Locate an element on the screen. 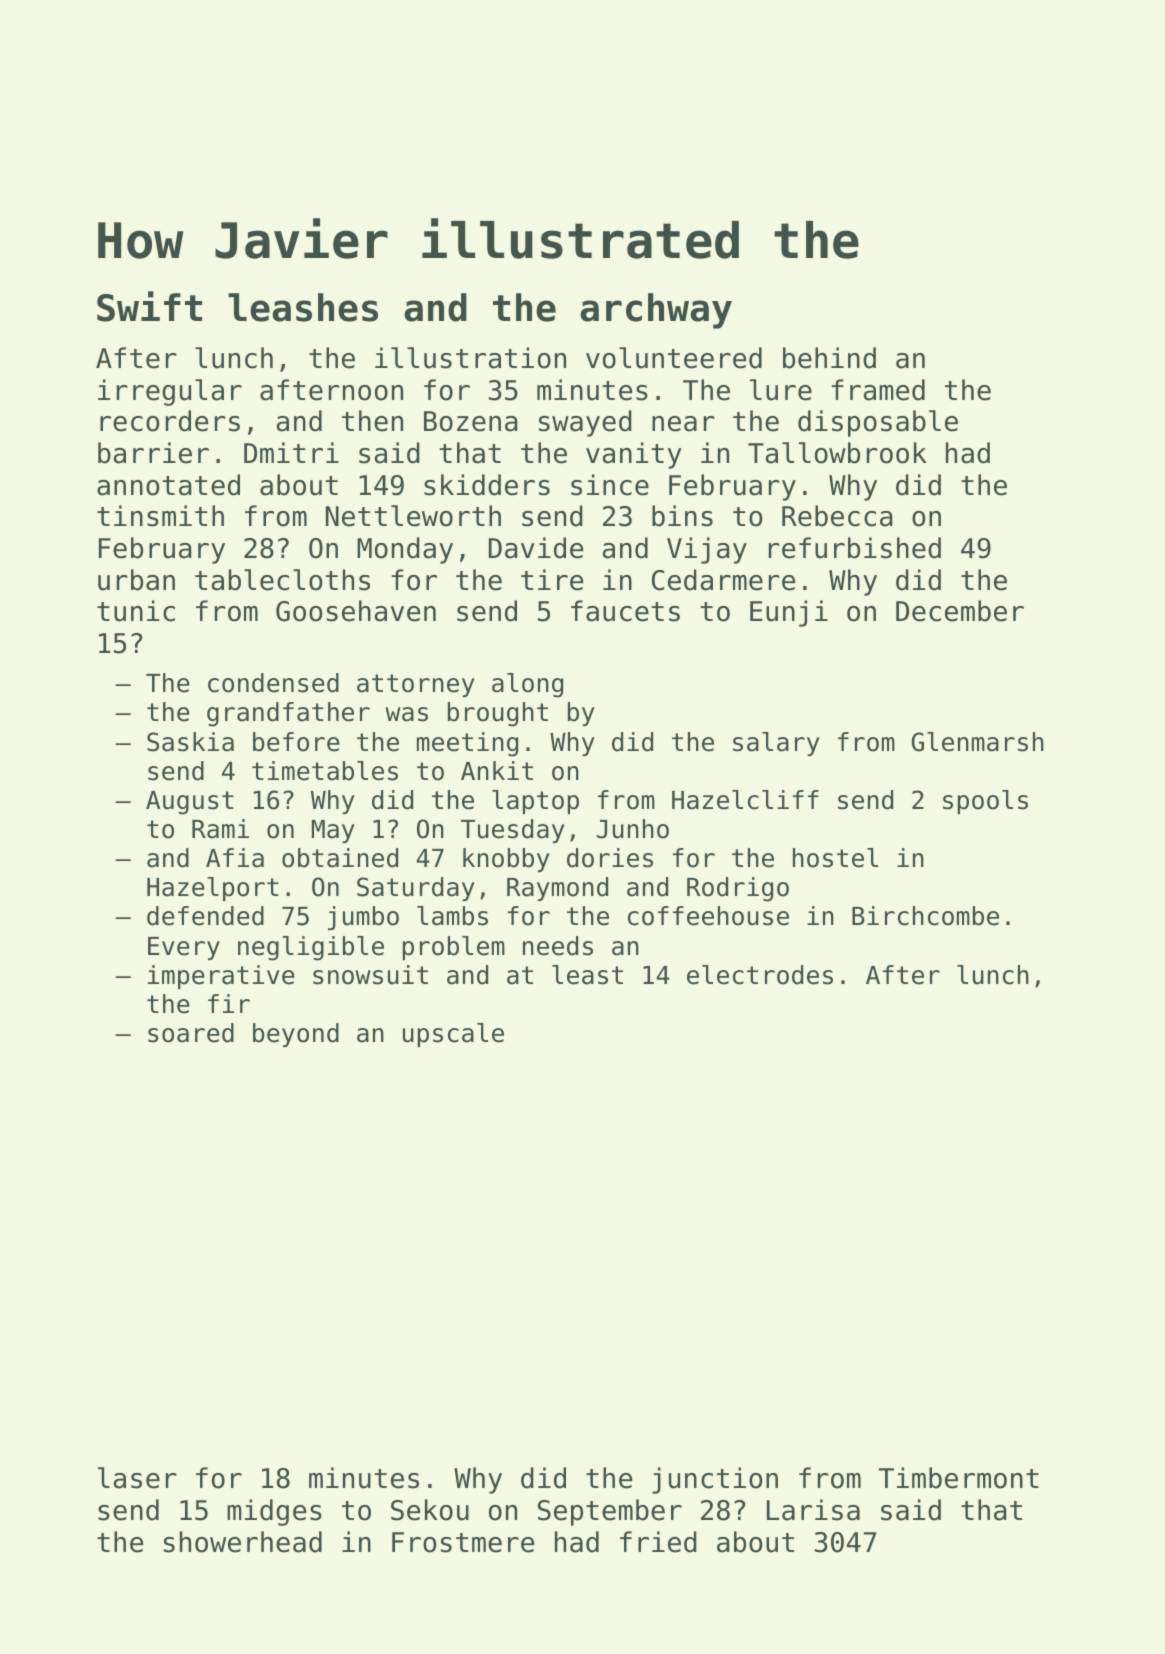 The image size is (1165, 1654). upscale is located at coordinates (453, 1035).
